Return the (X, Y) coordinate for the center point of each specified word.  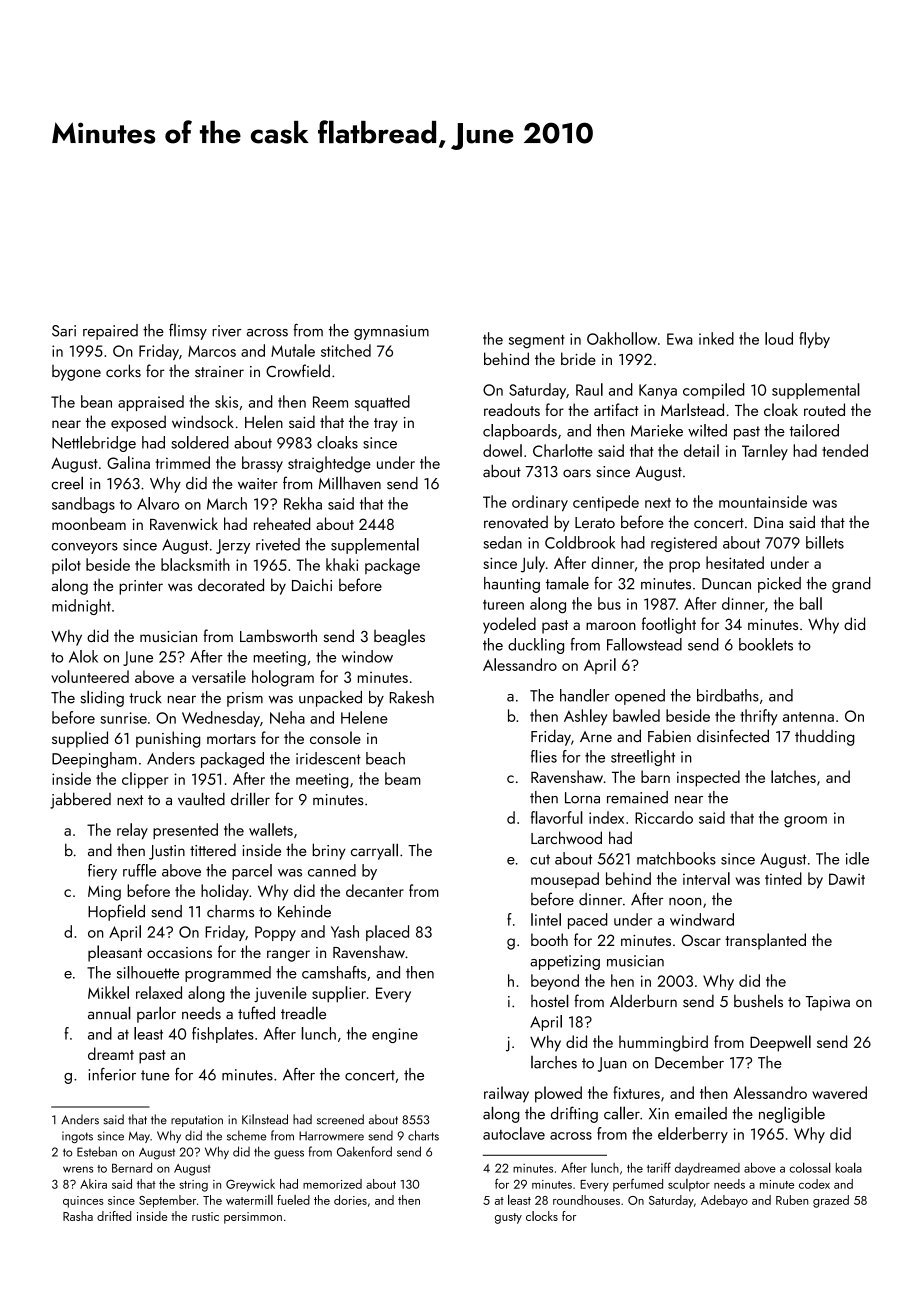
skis (226, 401)
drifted (114, 1216)
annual (109, 1013)
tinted (783, 878)
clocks (542, 1216)
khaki (342, 564)
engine (395, 1035)
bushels (758, 1001)
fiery (102, 872)
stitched (346, 350)
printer (141, 587)
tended (845, 450)
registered (684, 544)
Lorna (582, 798)
